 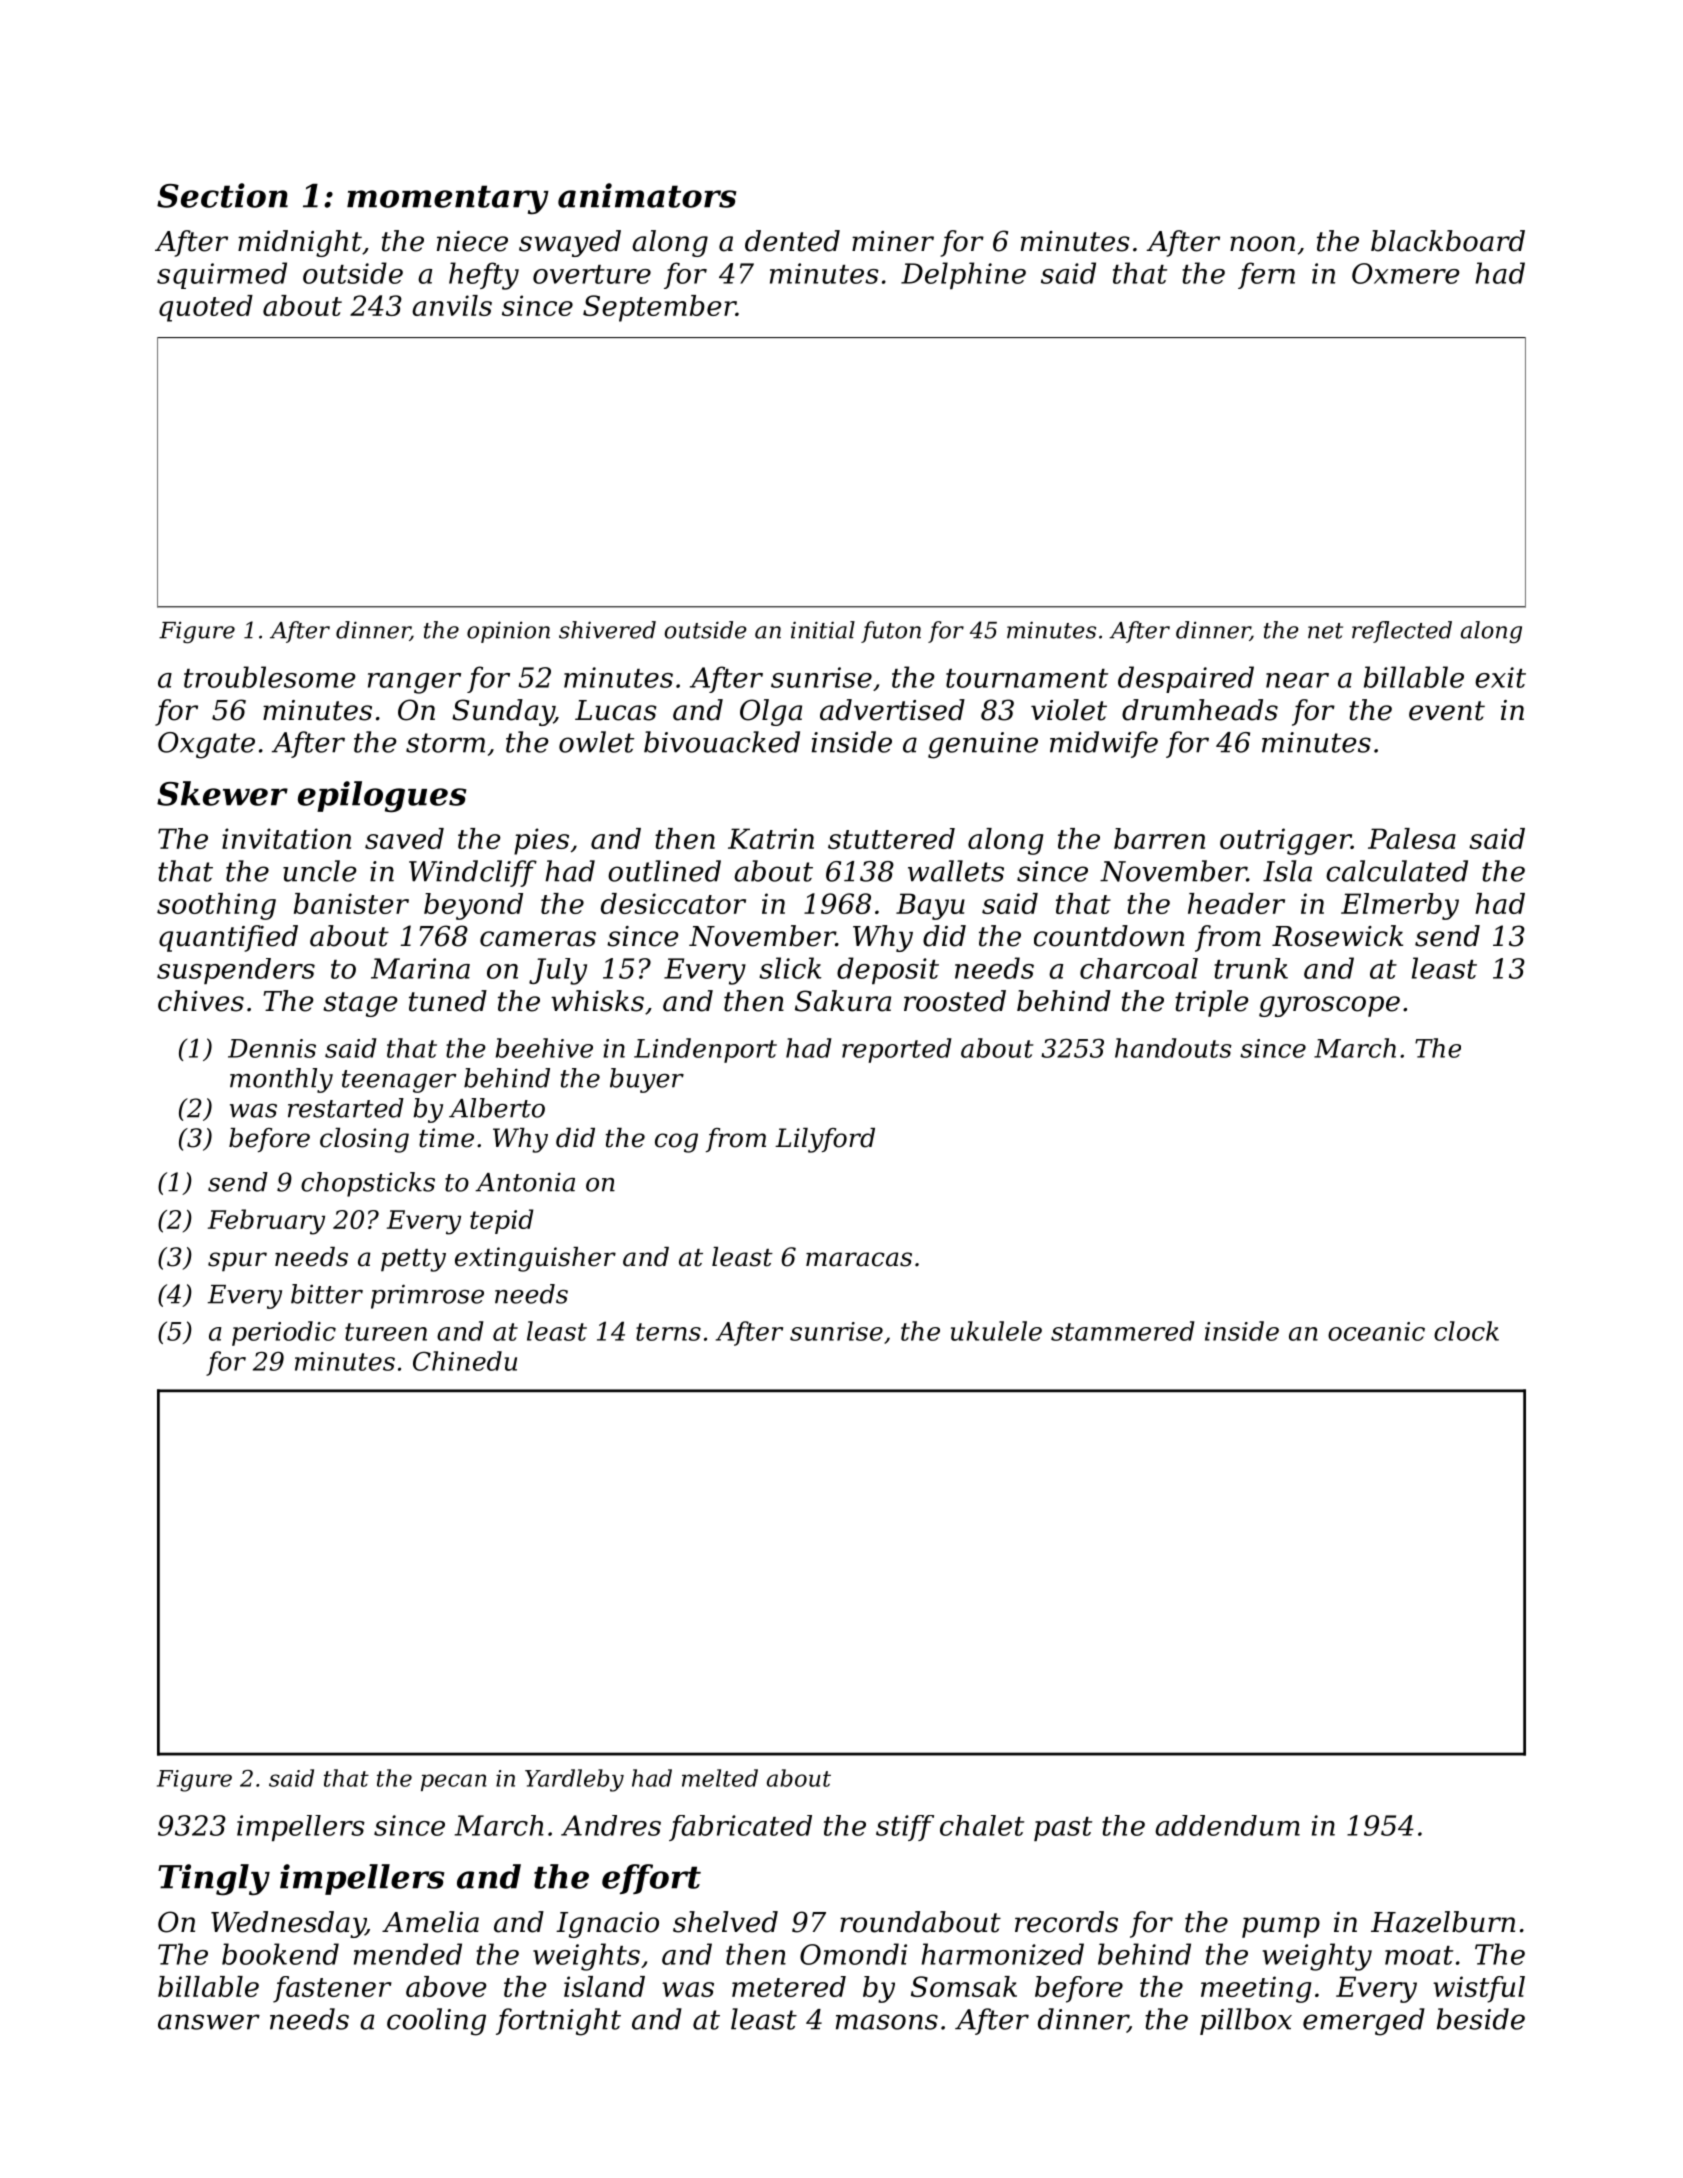 What do you see at coordinates (209, 2022) in the page?
I see `answer` at bounding box center [209, 2022].
